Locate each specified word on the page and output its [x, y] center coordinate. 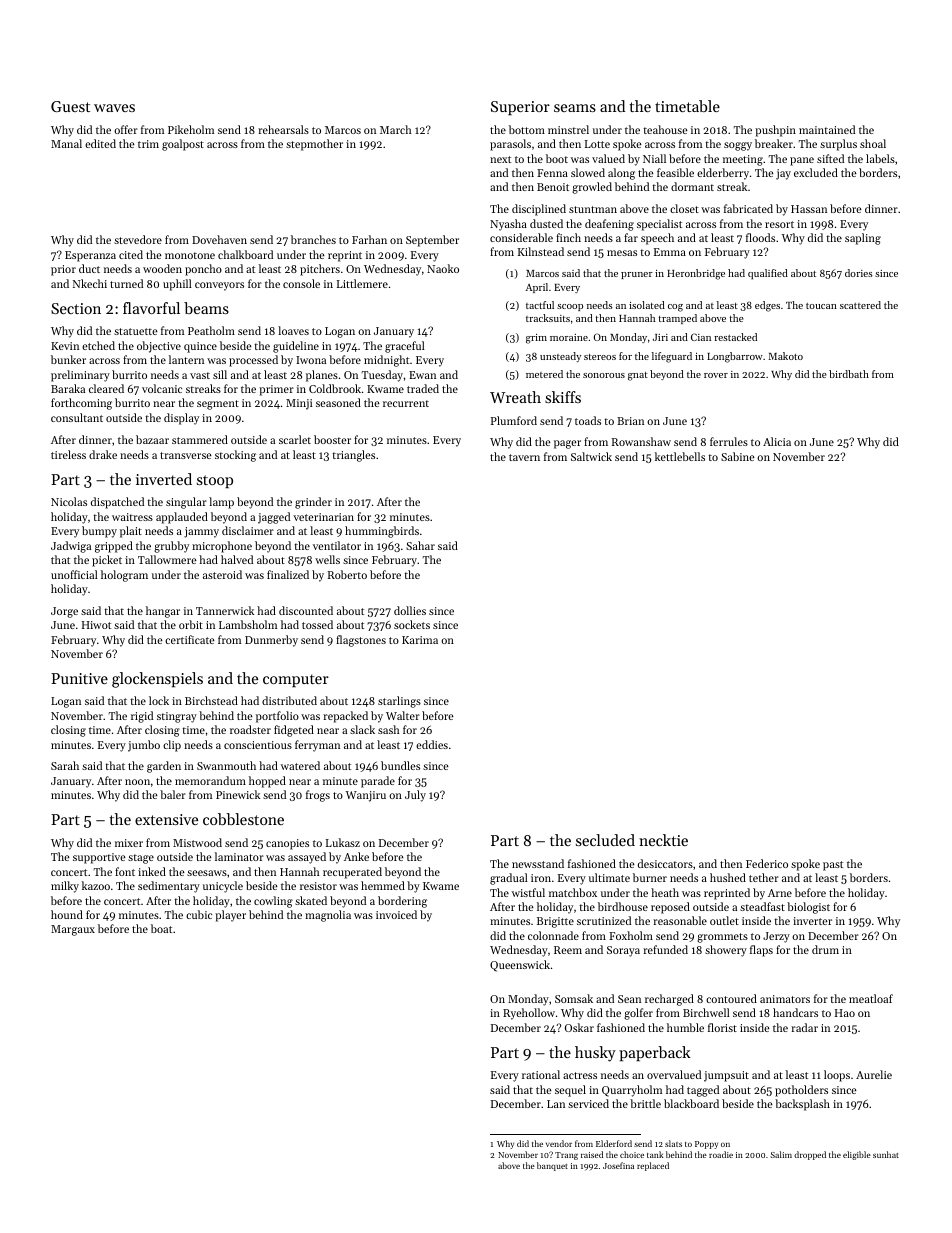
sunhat [886, 1154]
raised [592, 1154]
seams [575, 108]
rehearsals [283, 129]
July [415, 796]
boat [161, 928]
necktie [663, 840]
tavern [524, 457]
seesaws [207, 873]
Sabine [738, 456]
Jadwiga [71, 547]
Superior [520, 108]
